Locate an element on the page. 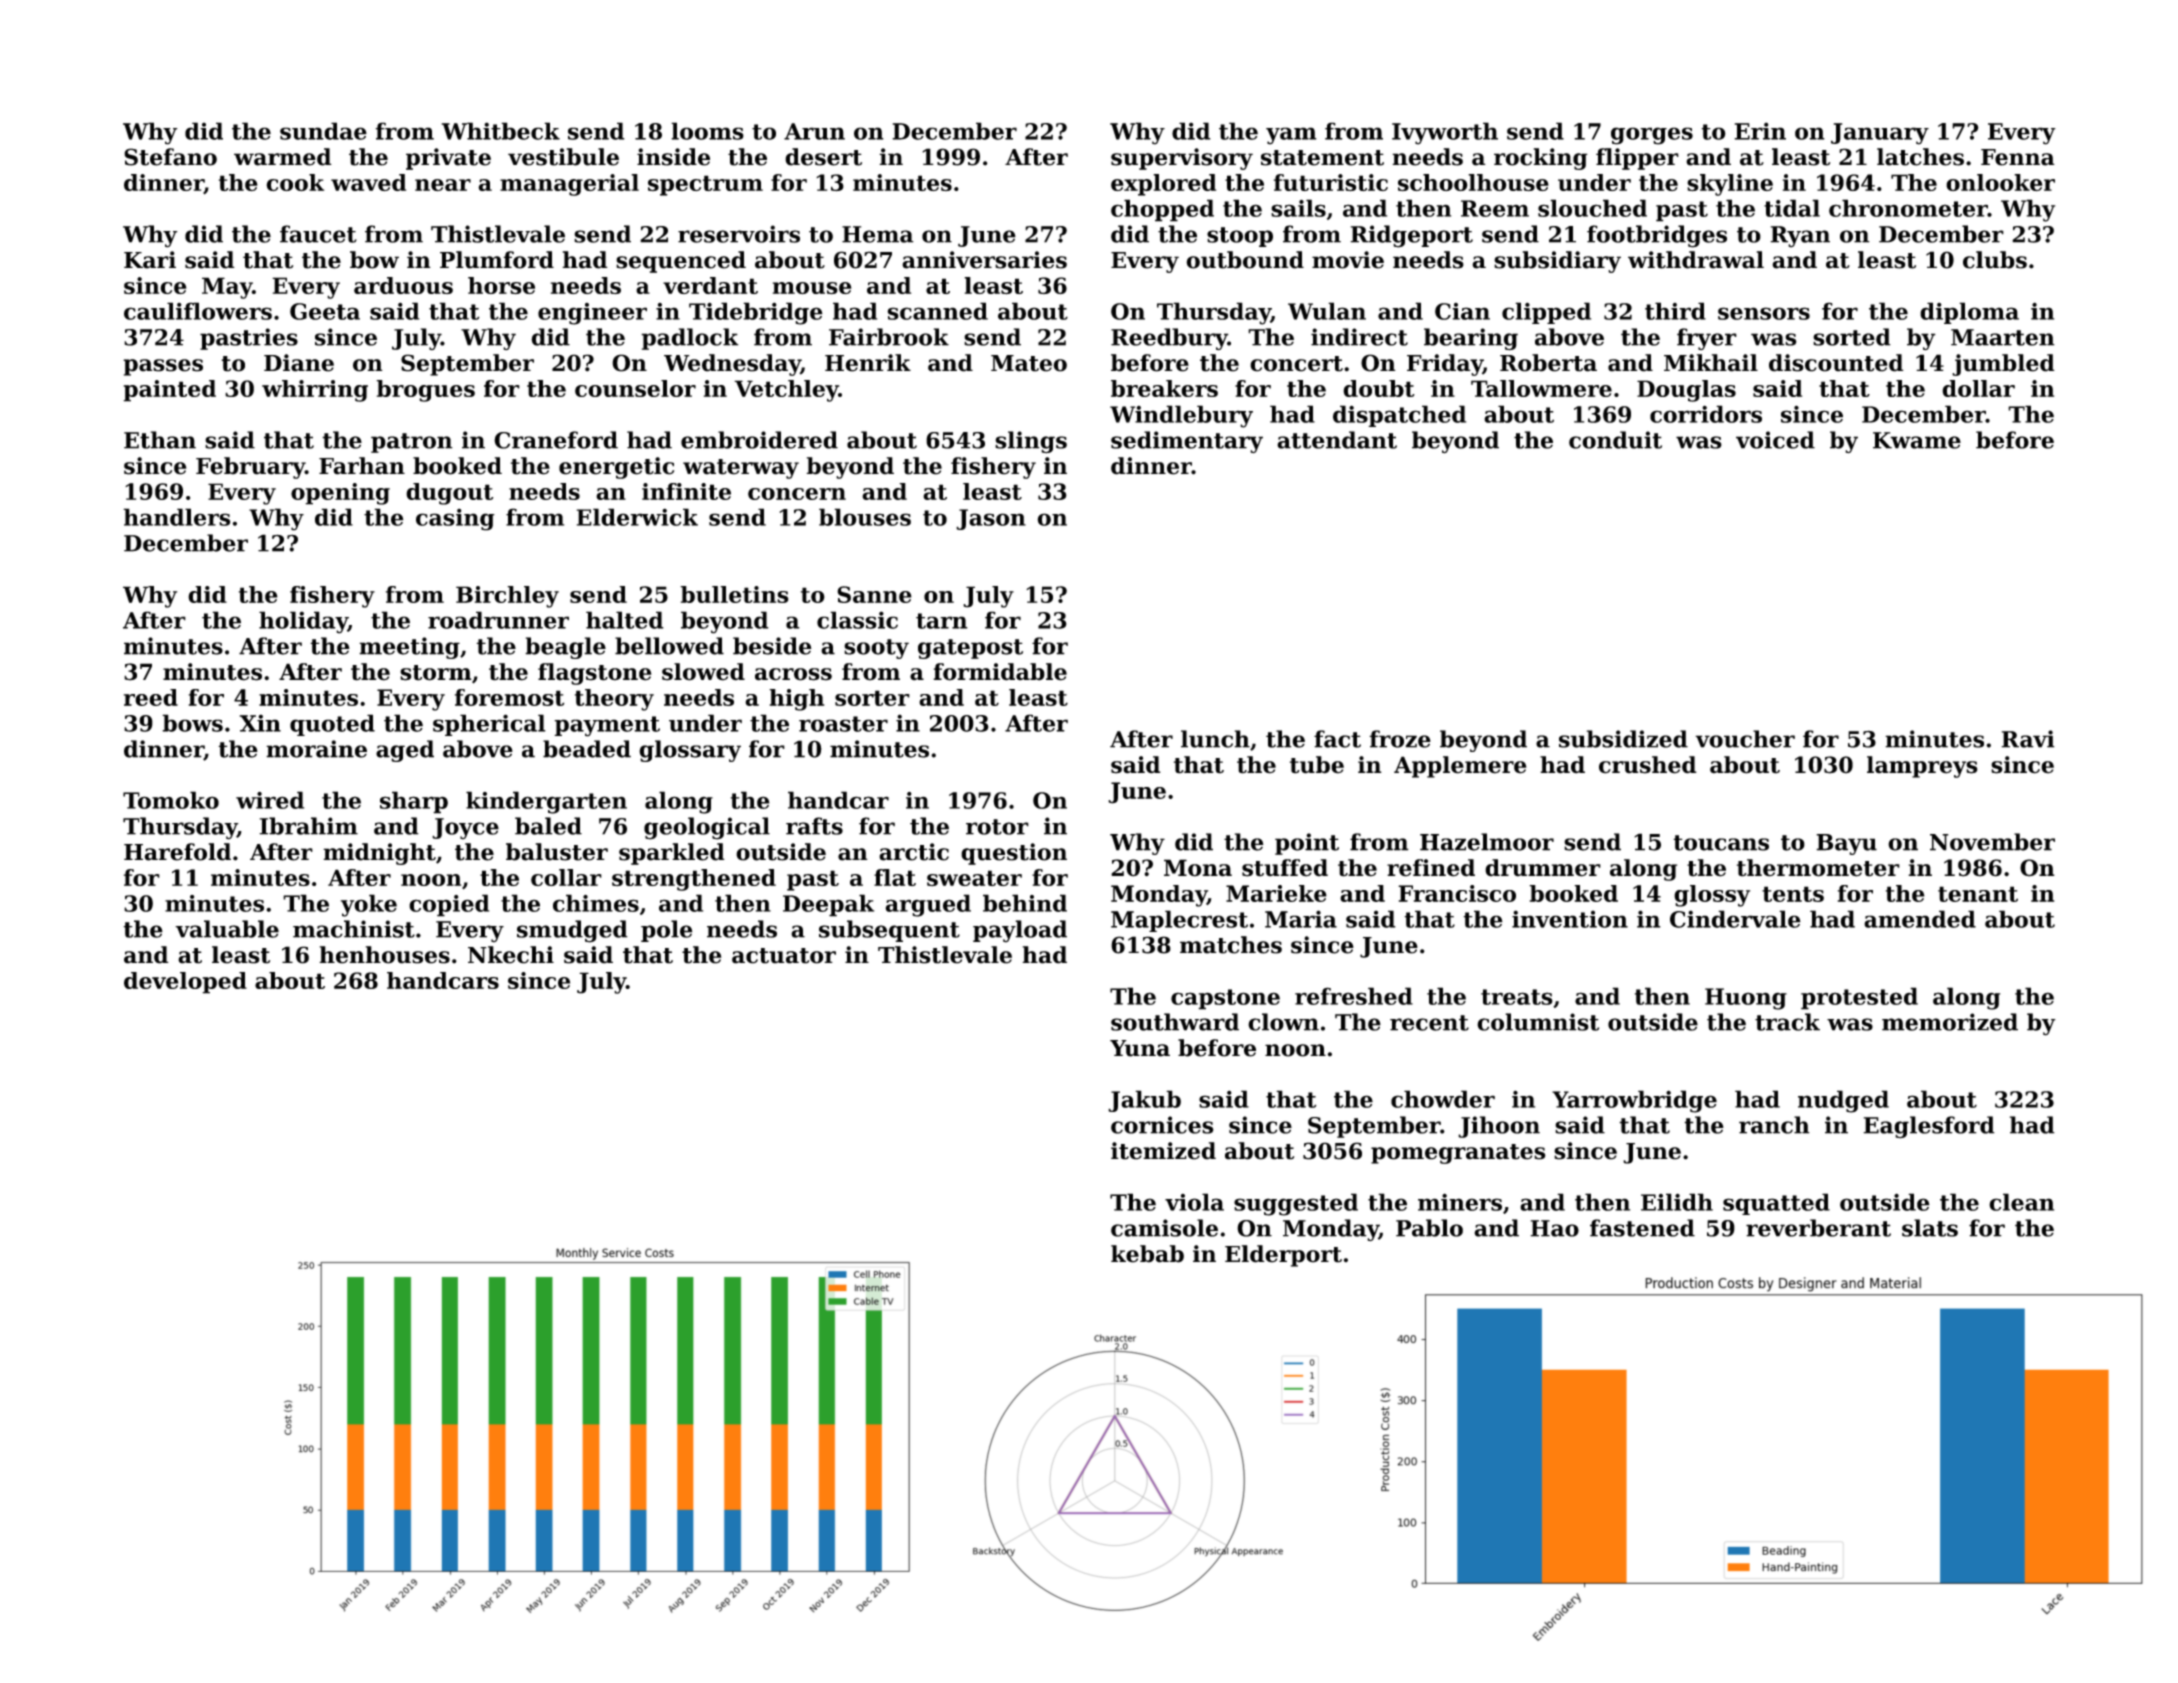 The width and height of the document is (2178, 1683). itemized is located at coordinates (1163, 1151).
